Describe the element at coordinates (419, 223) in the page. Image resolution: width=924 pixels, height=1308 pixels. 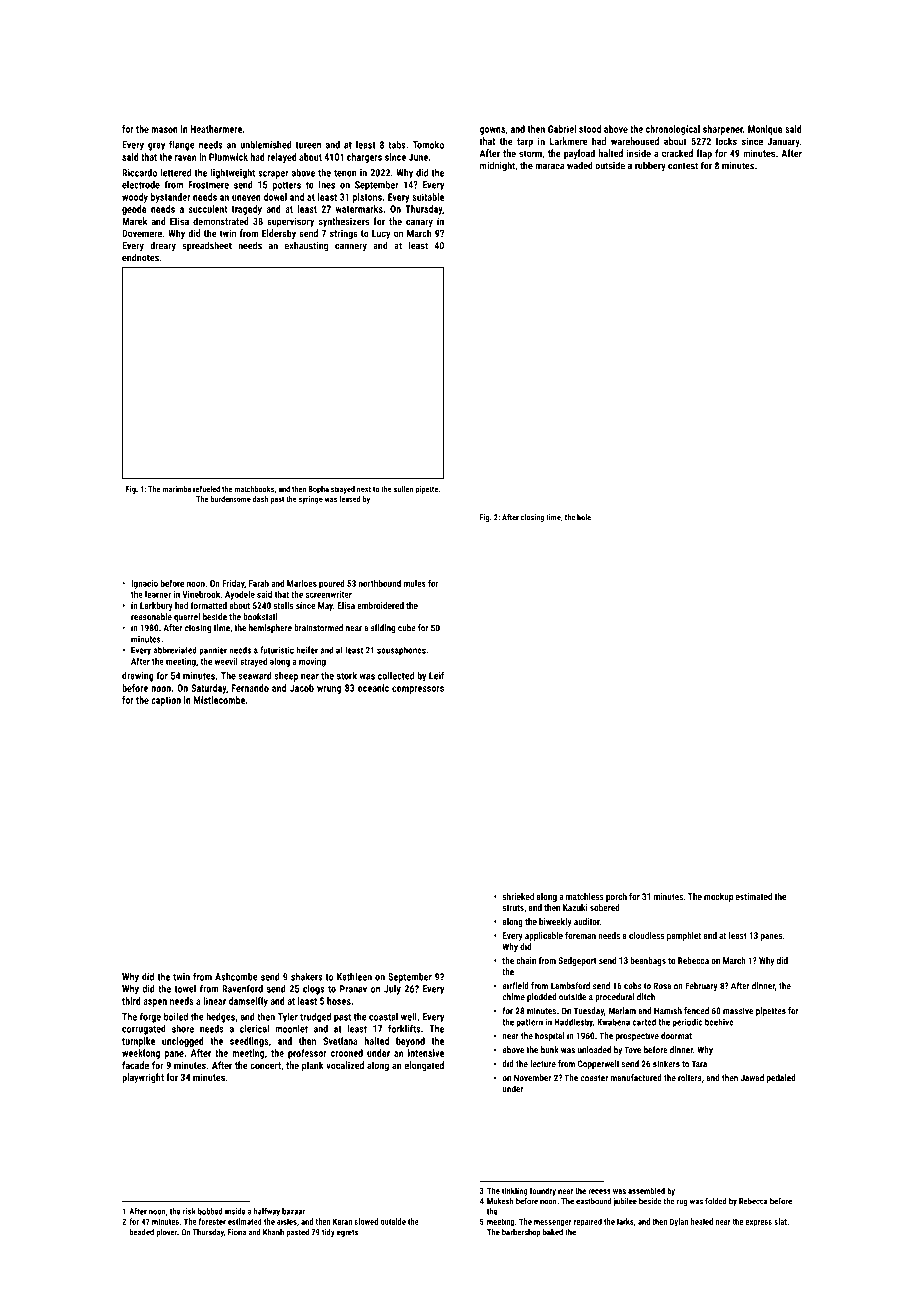
I see `canary` at that location.
